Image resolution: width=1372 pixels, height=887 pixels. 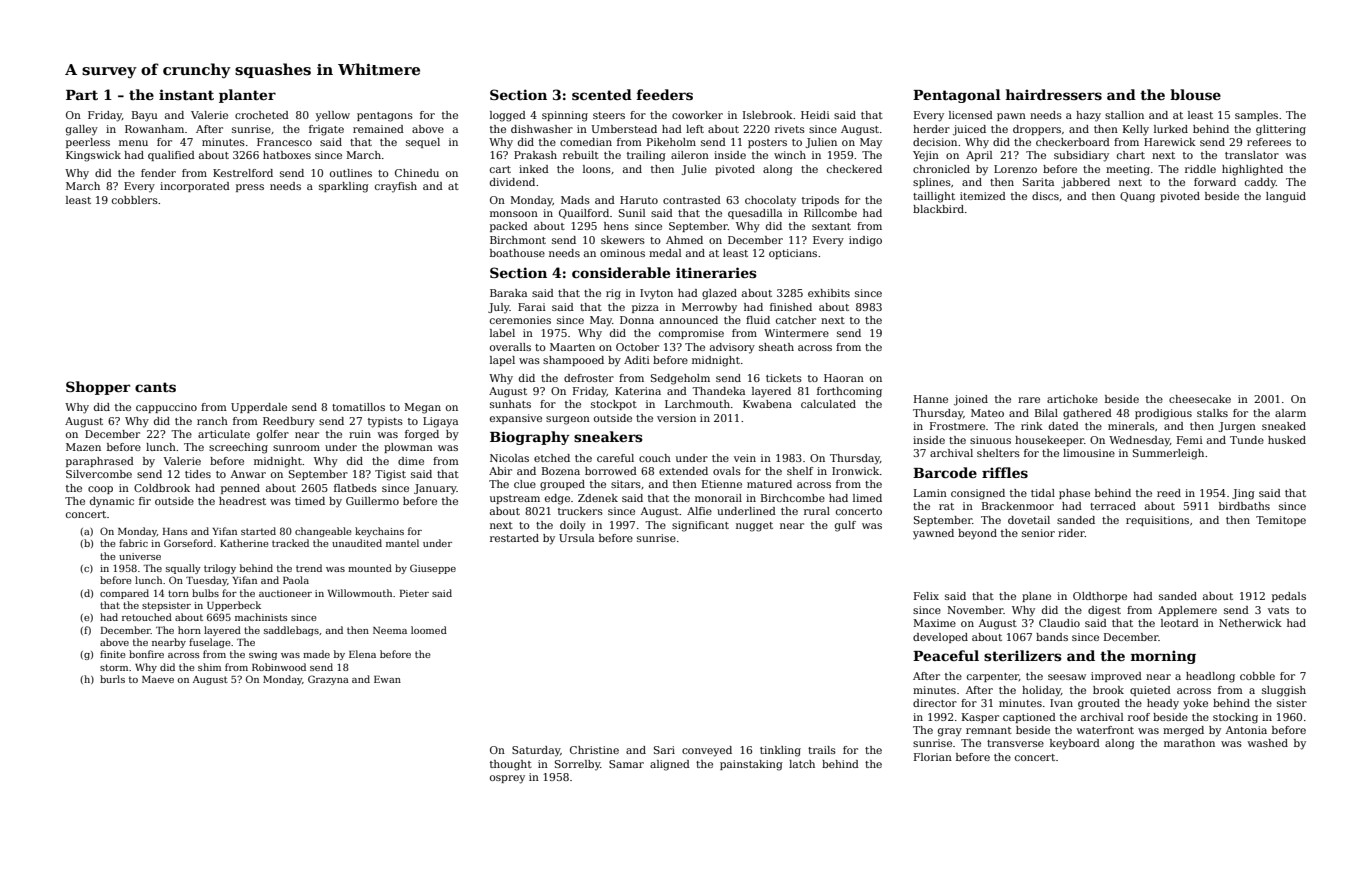 What do you see at coordinates (1036, 597) in the page?
I see `plane` at bounding box center [1036, 597].
